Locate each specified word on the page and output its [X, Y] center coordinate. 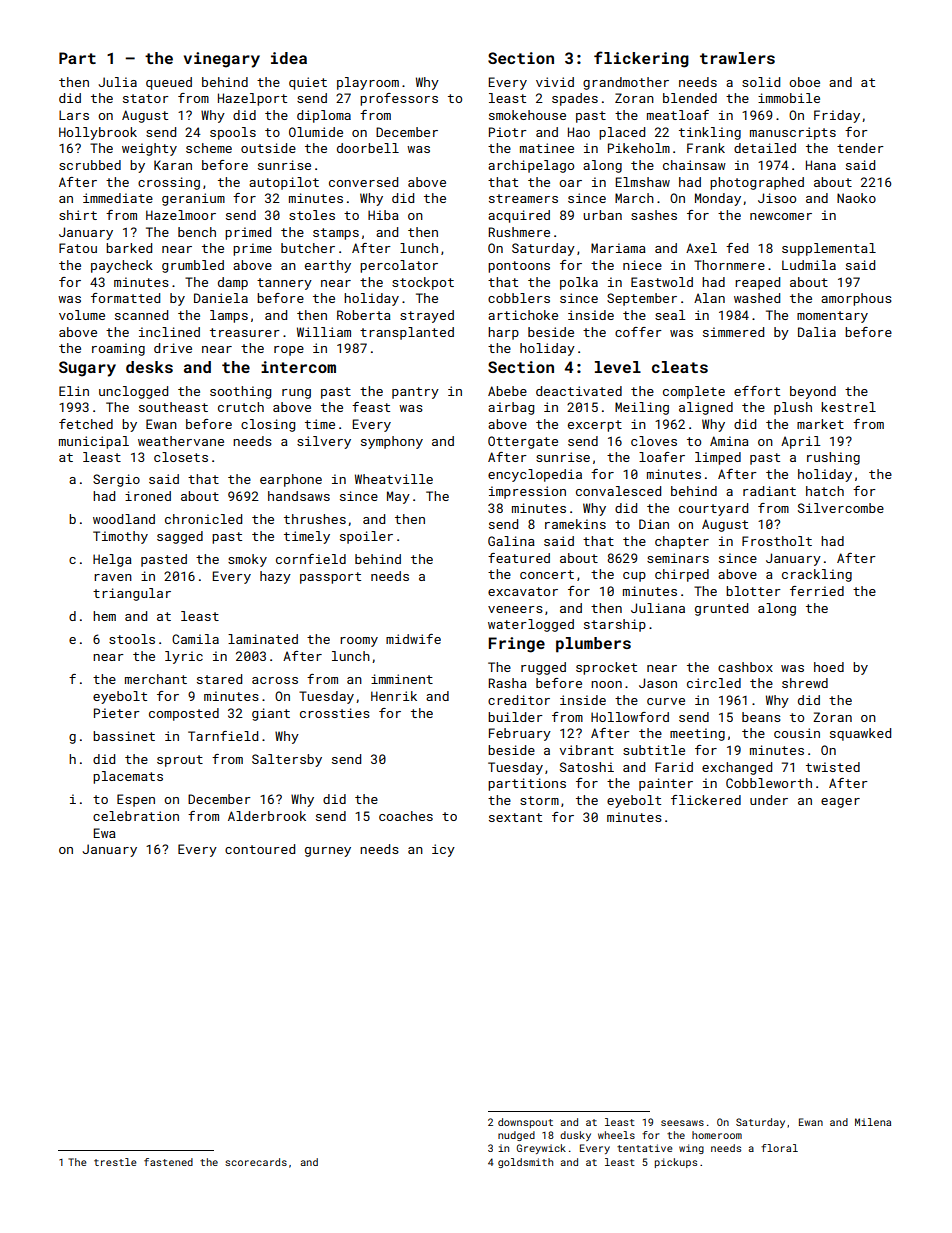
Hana [821, 165]
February [520, 734]
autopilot [284, 183]
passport [330, 578]
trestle [115, 1162]
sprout [180, 761]
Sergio [116, 480]
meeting [697, 734]
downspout [525, 1123]
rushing [833, 458]
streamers [523, 198]
